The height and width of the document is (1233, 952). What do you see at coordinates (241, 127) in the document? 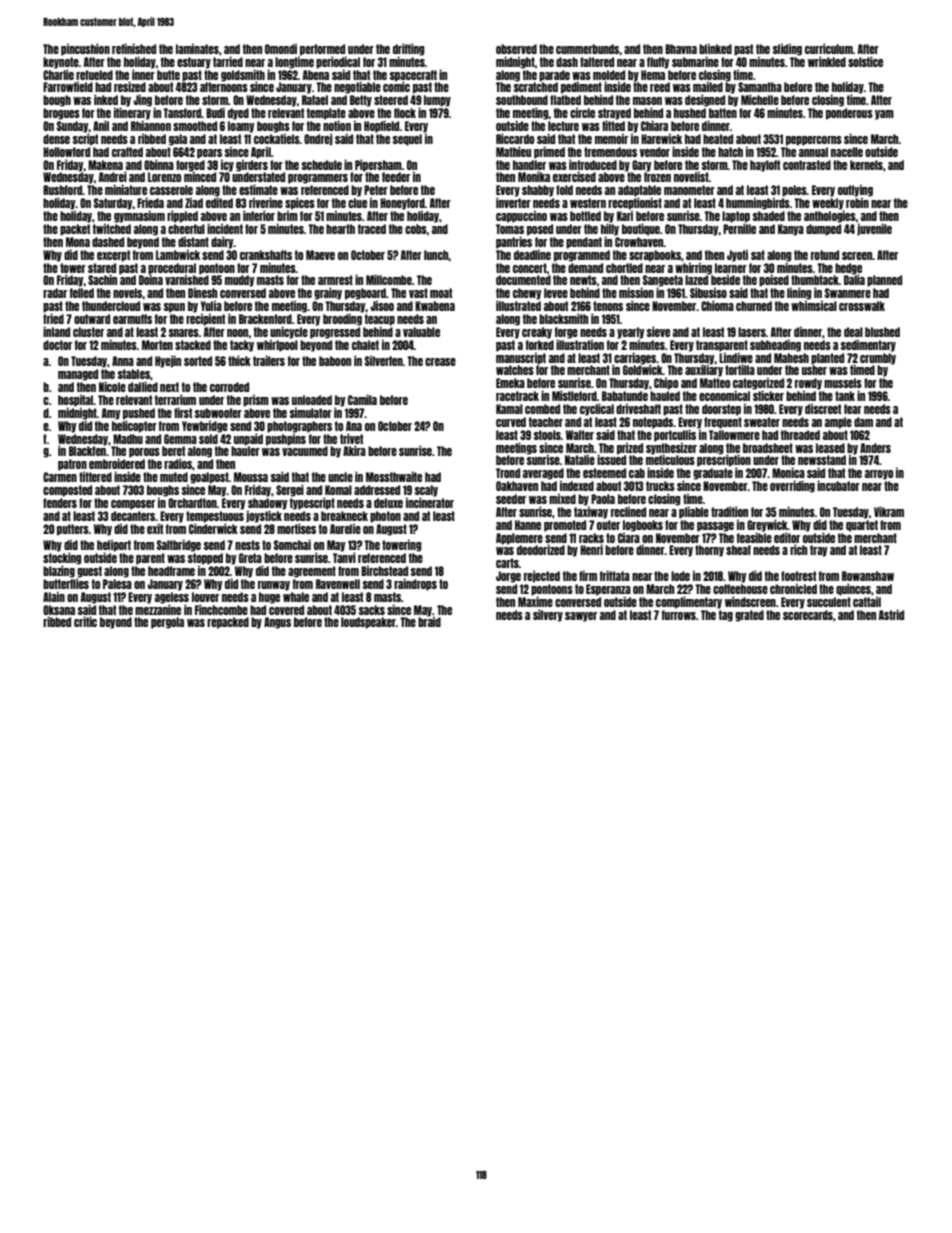
I see `loamy` at bounding box center [241, 127].
